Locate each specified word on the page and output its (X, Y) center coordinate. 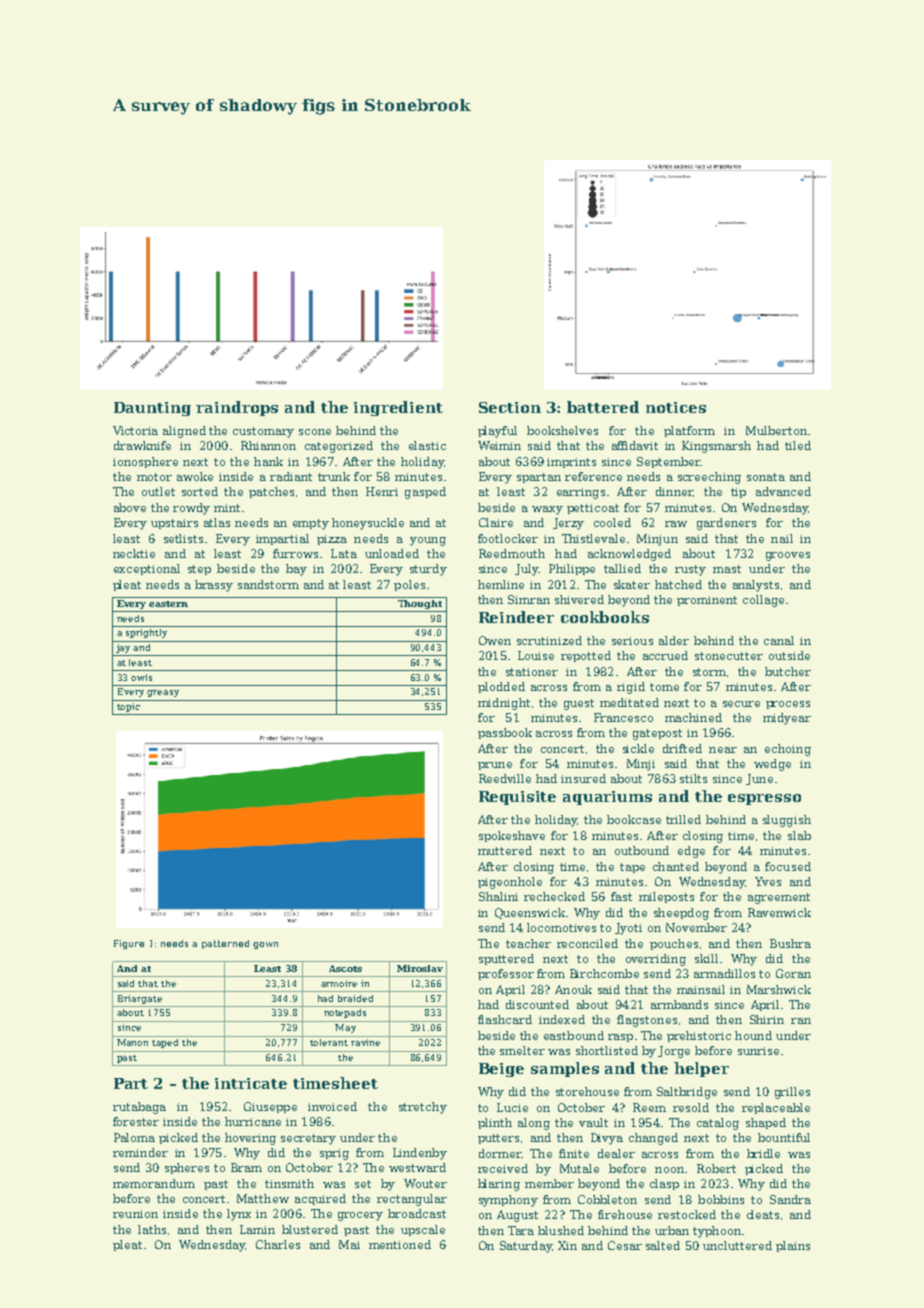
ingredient (398, 408)
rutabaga (139, 1108)
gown (265, 945)
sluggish (787, 821)
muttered (505, 850)
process (788, 705)
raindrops (237, 408)
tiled (798, 445)
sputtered (506, 959)
